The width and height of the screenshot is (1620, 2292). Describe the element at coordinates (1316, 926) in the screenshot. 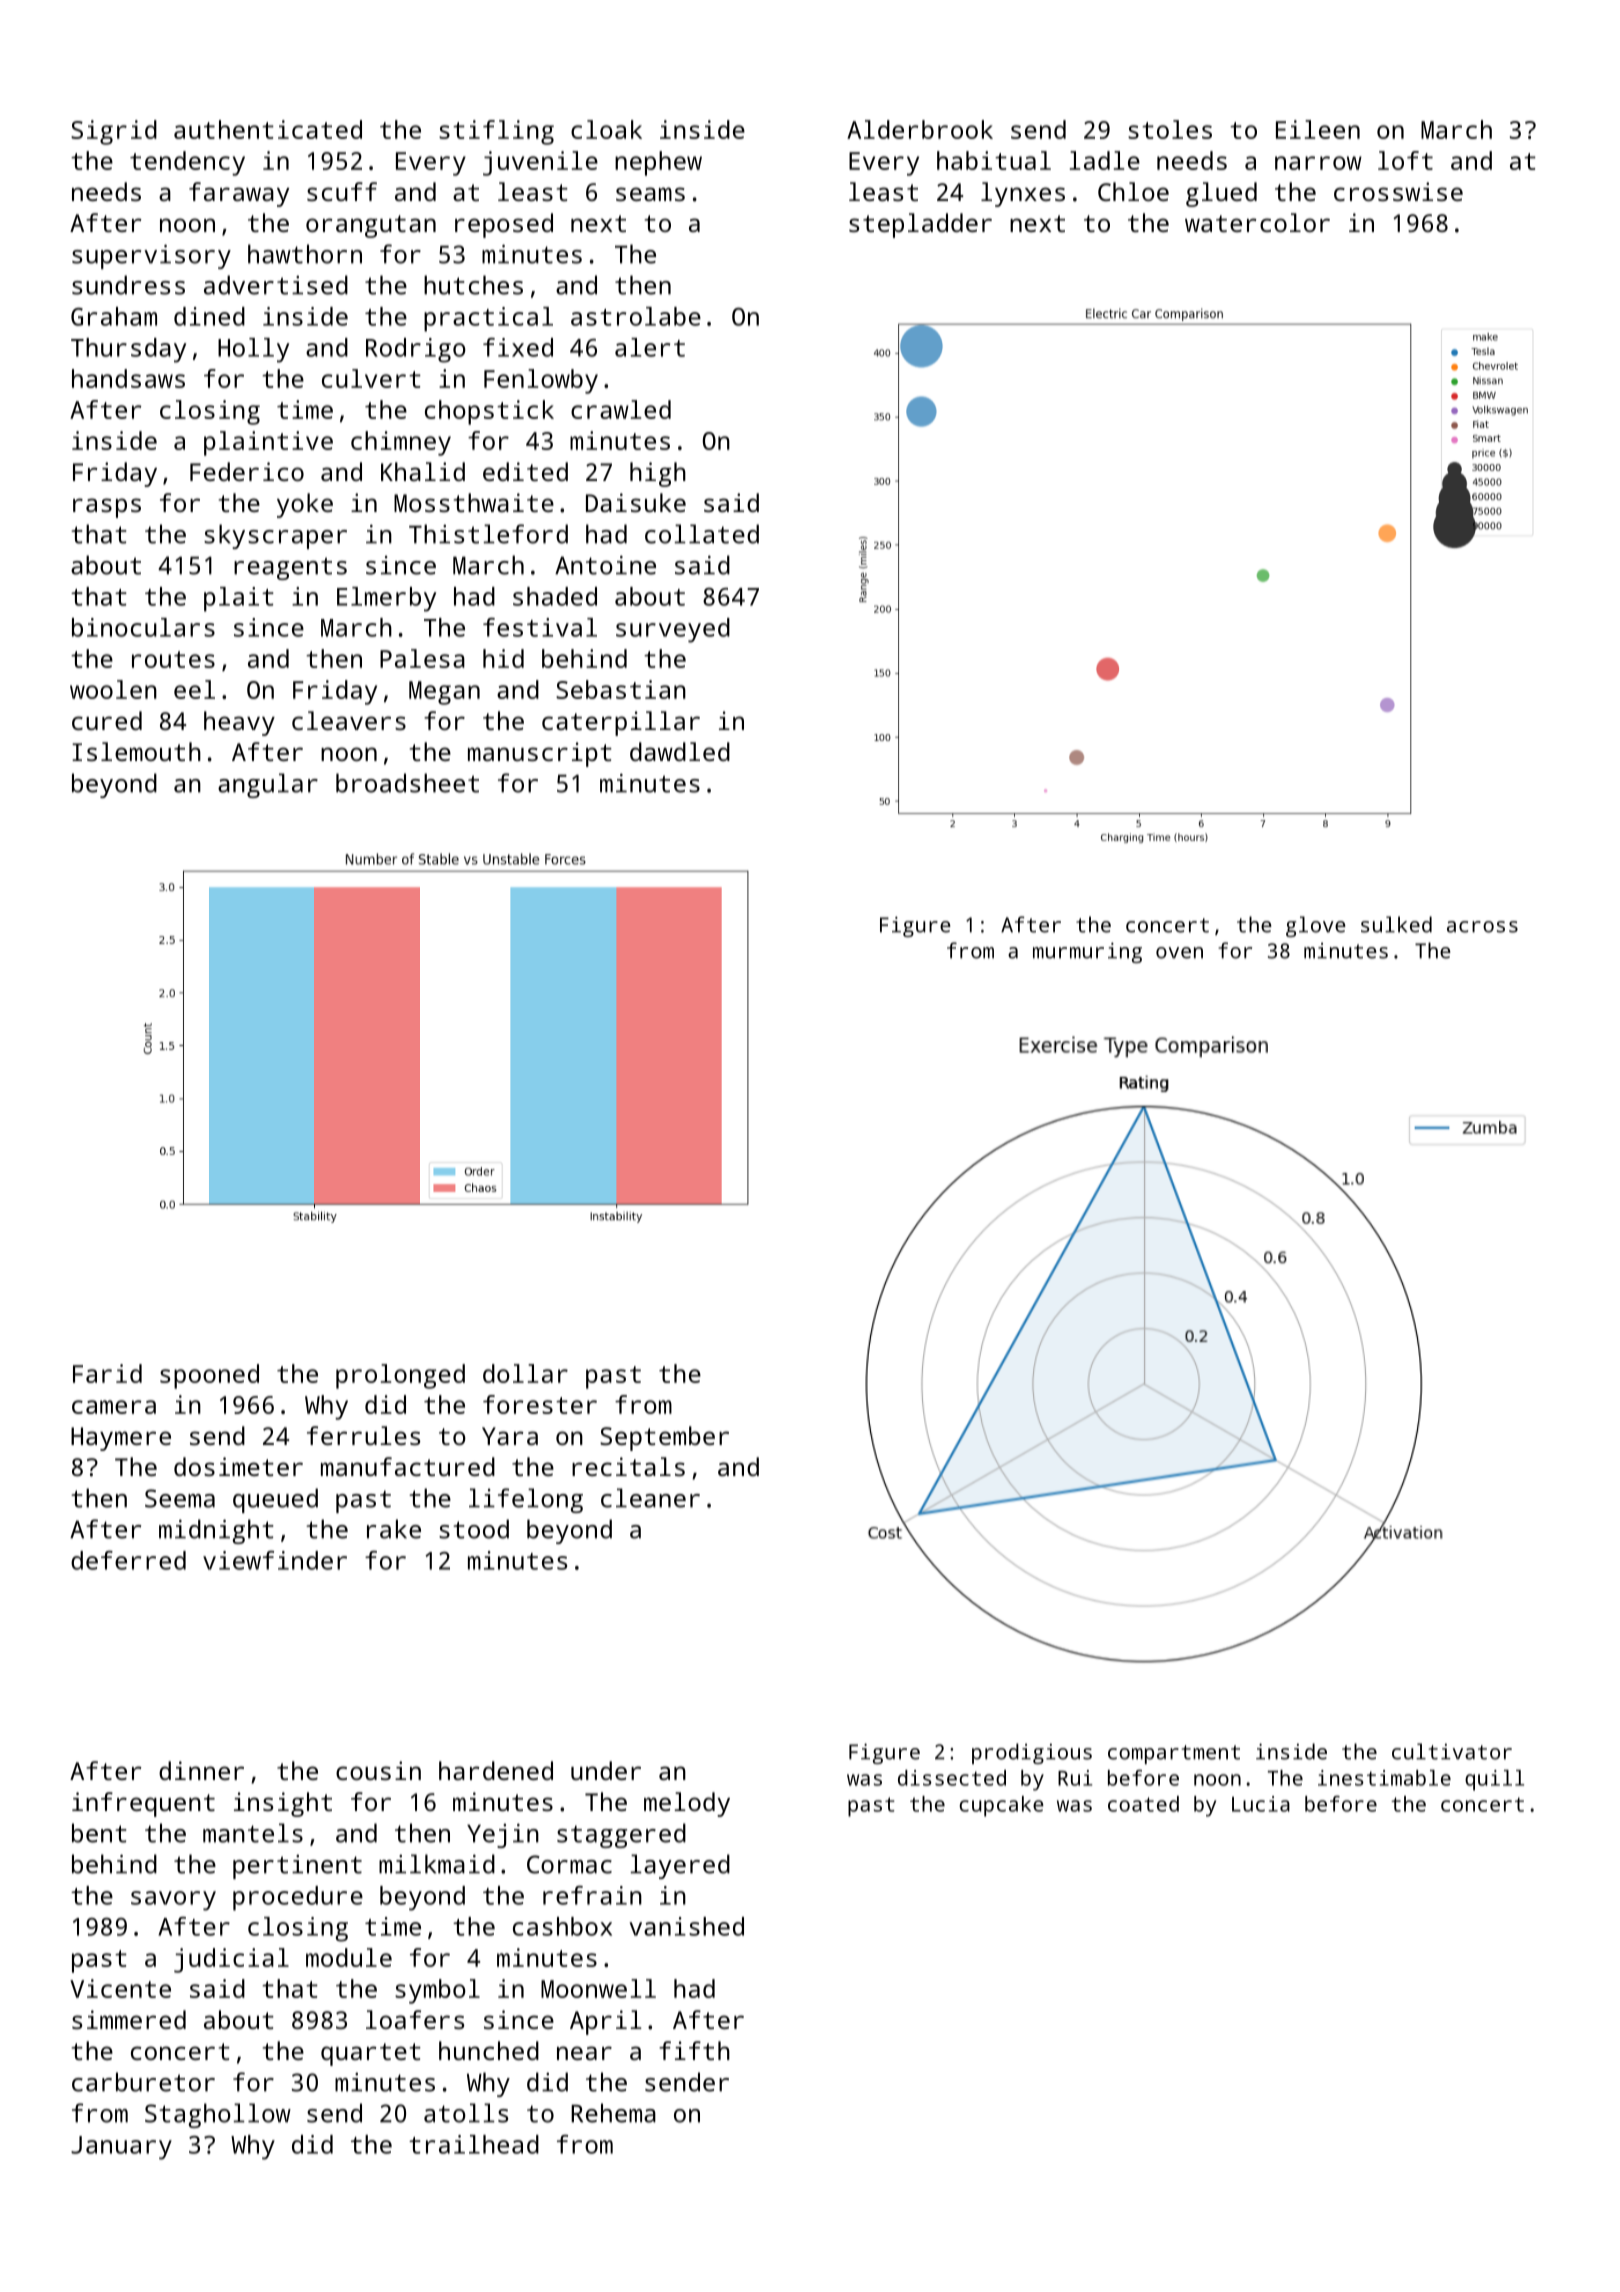

I see `glove` at that location.
